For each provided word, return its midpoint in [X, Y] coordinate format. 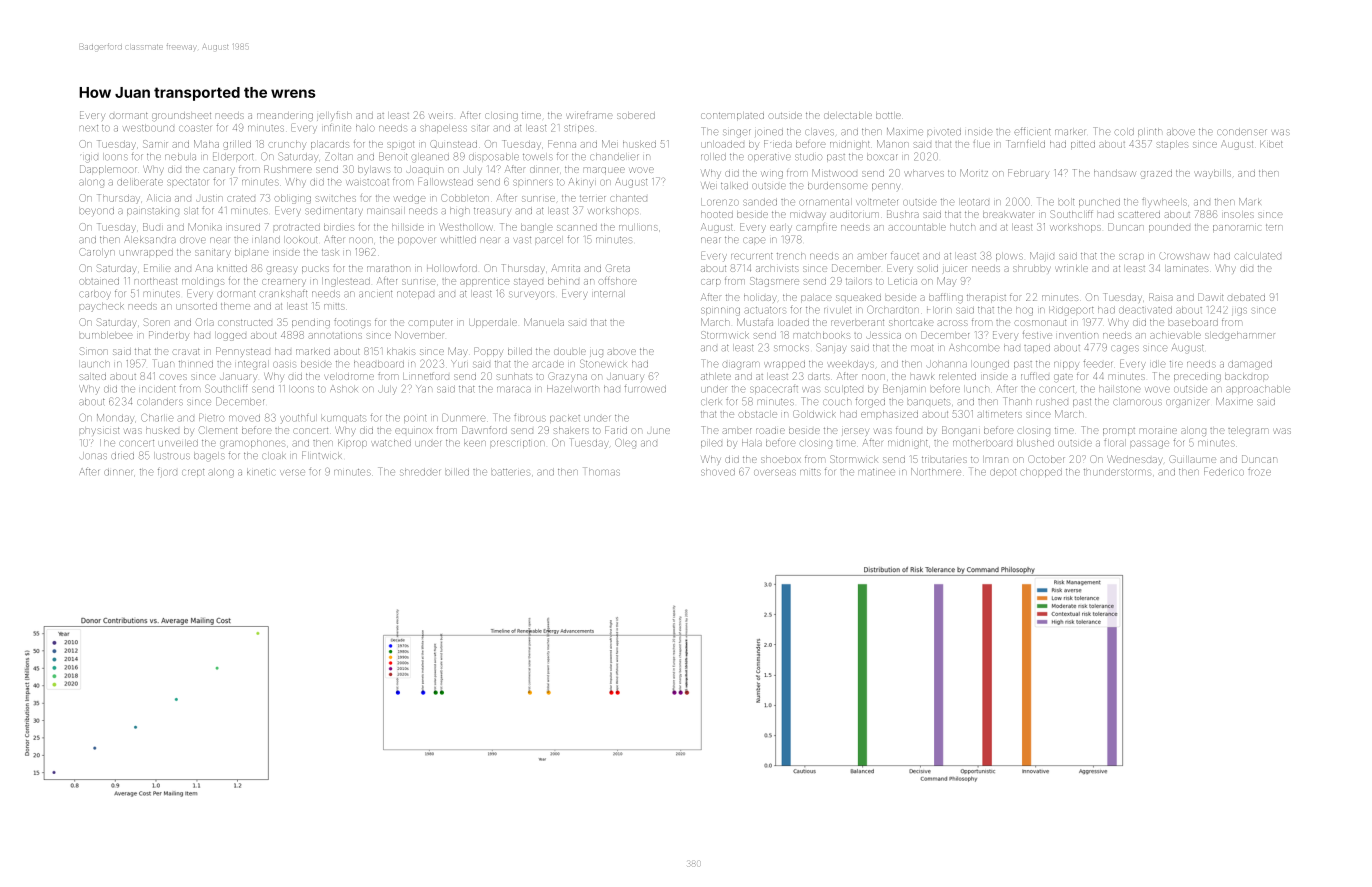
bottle [888, 116]
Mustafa [755, 322]
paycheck [102, 308]
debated [1246, 298]
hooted [717, 215]
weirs [441, 116]
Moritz [974, 173]
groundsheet [181, 117]
